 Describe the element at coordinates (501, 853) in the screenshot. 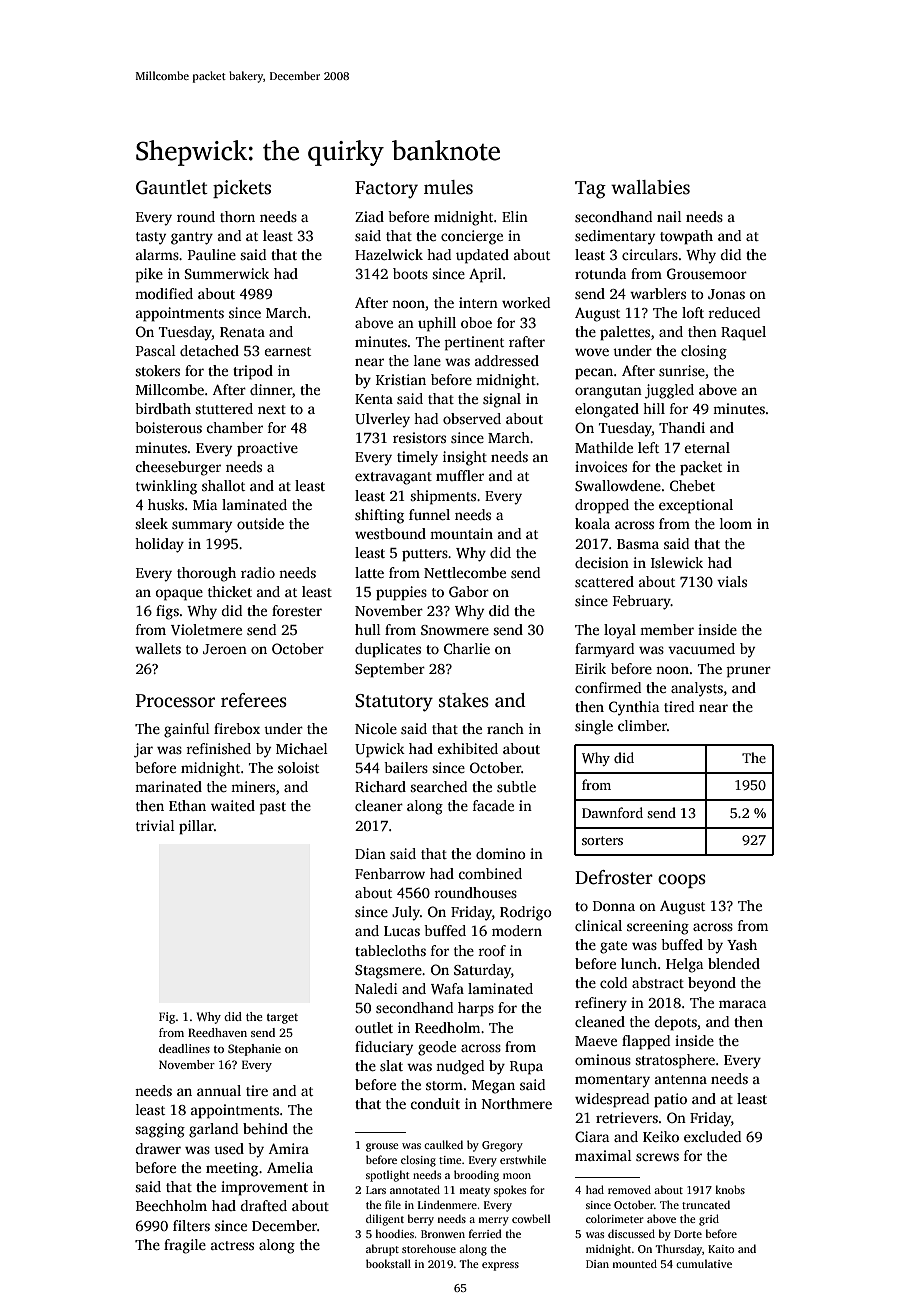

I see `domino` at that location.
